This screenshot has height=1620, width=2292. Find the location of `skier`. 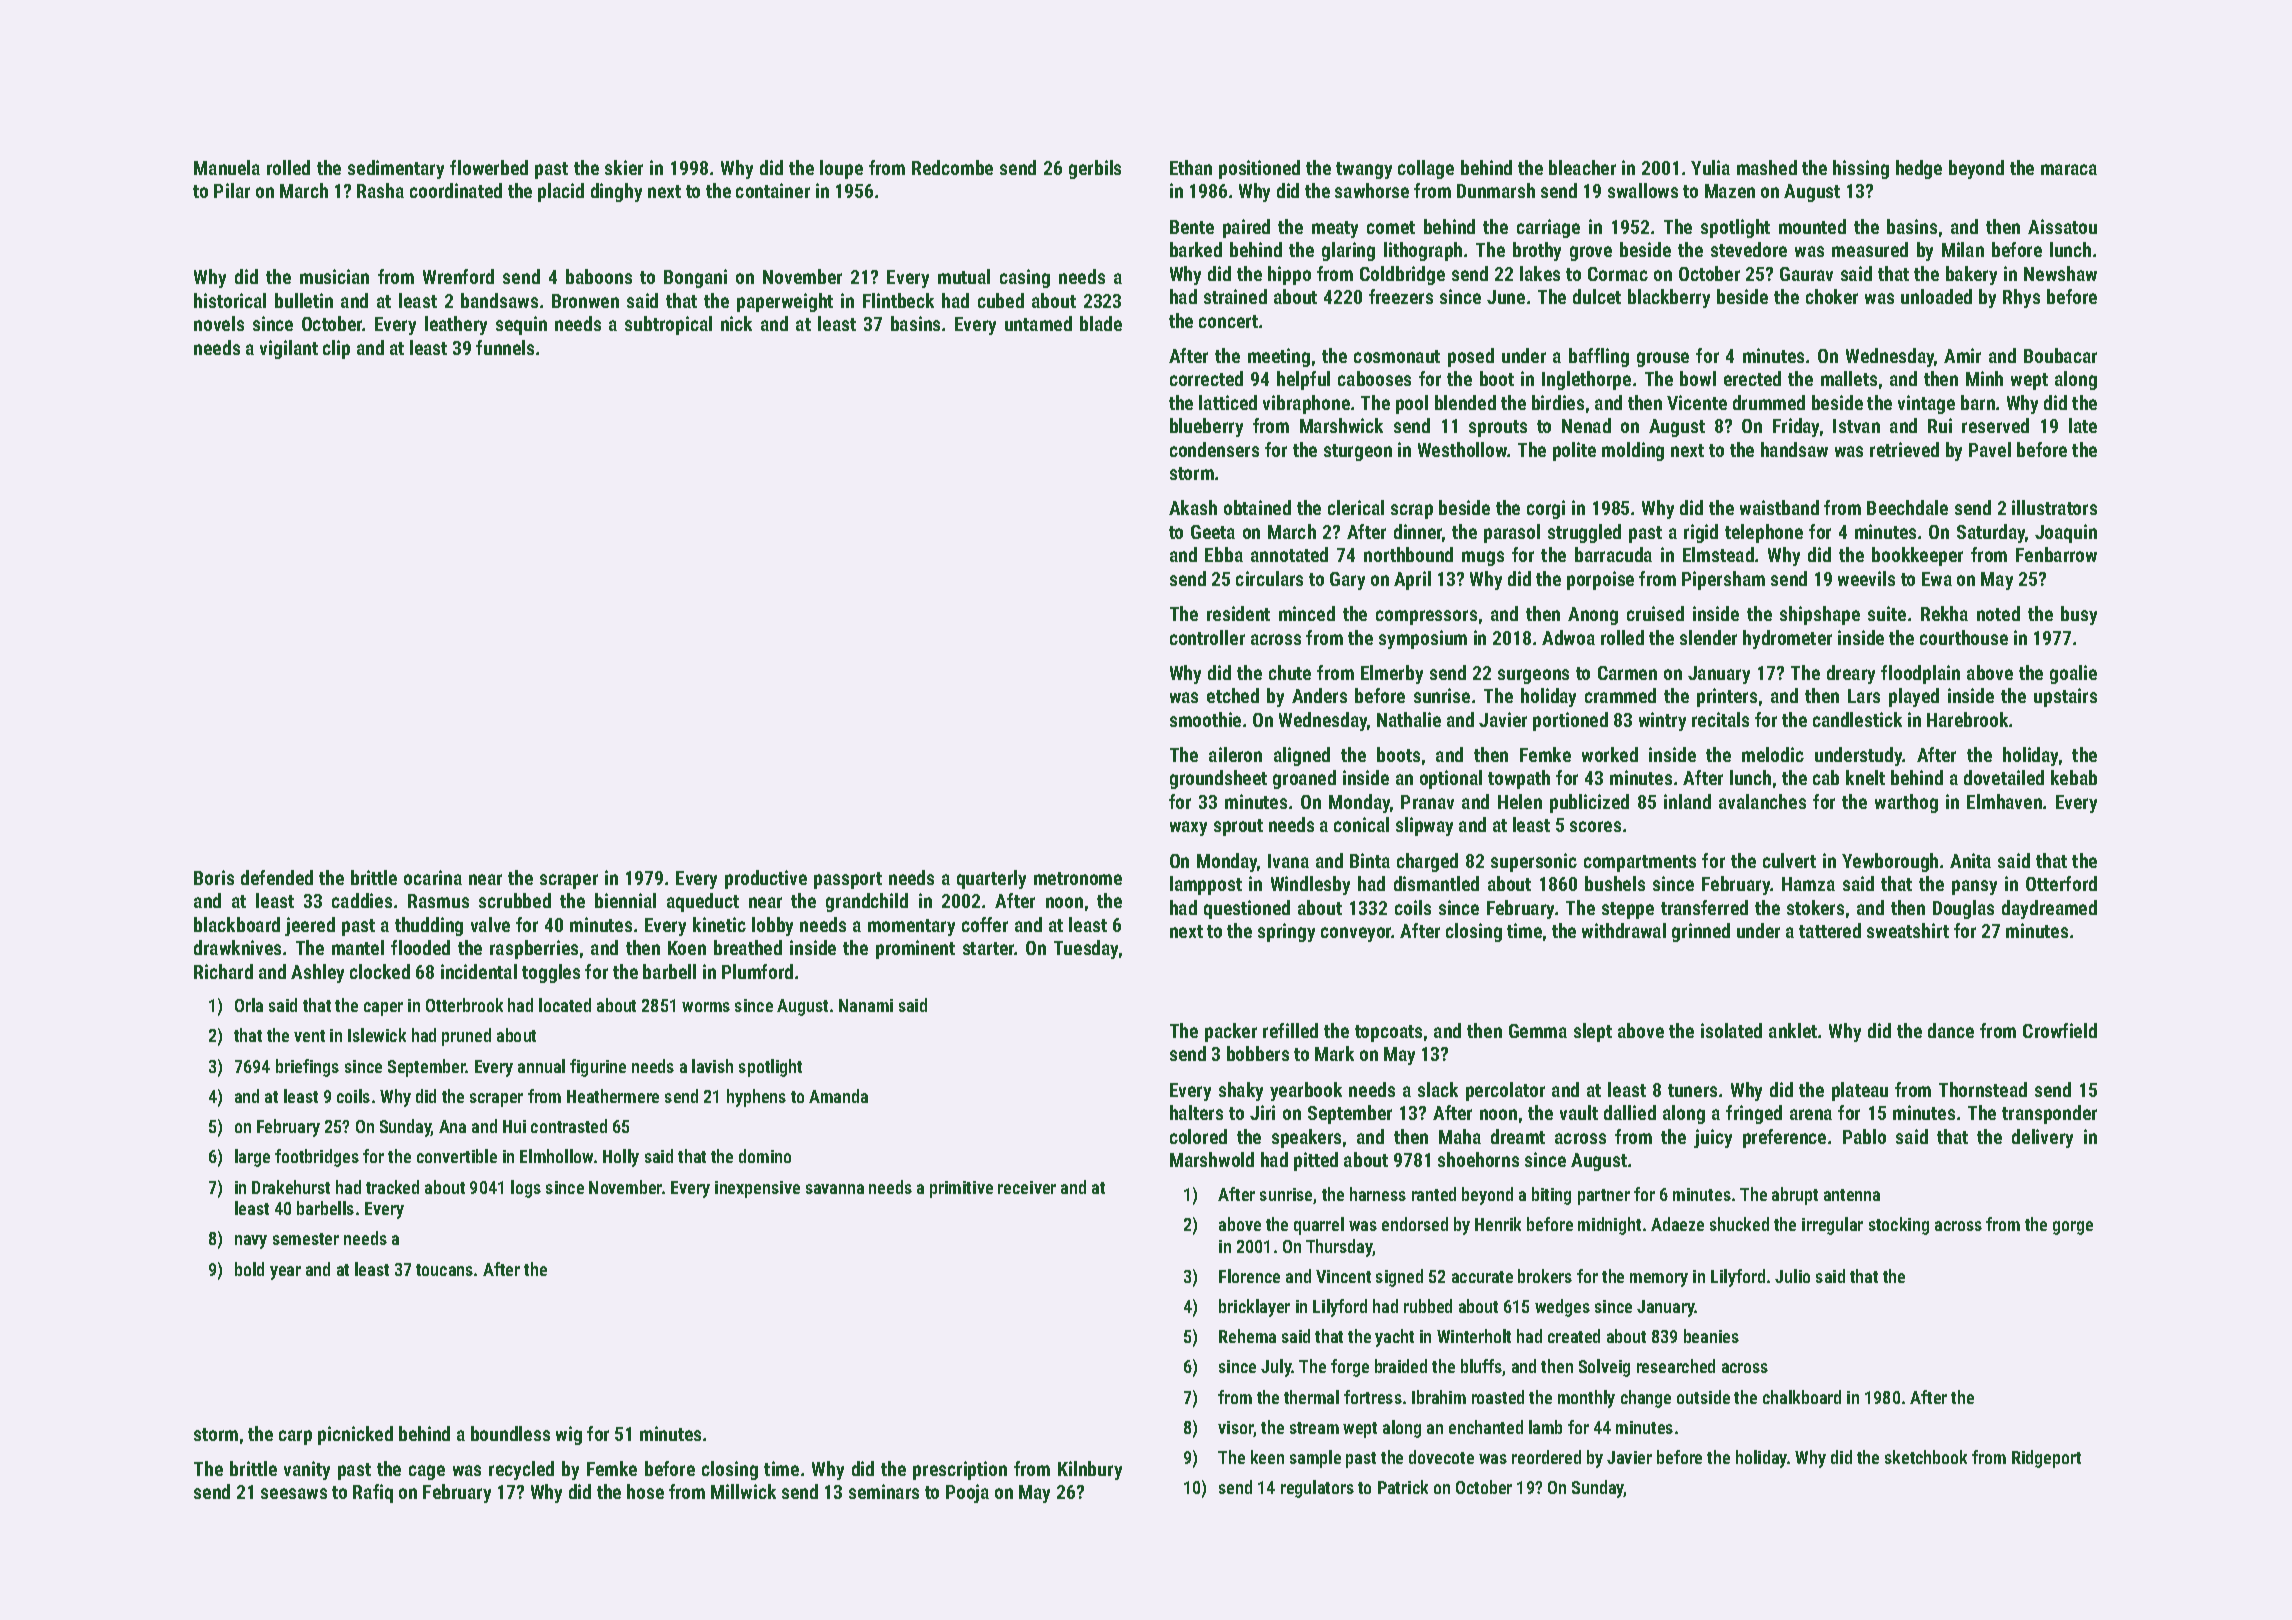

skier is located at coordinates (624, 167).
